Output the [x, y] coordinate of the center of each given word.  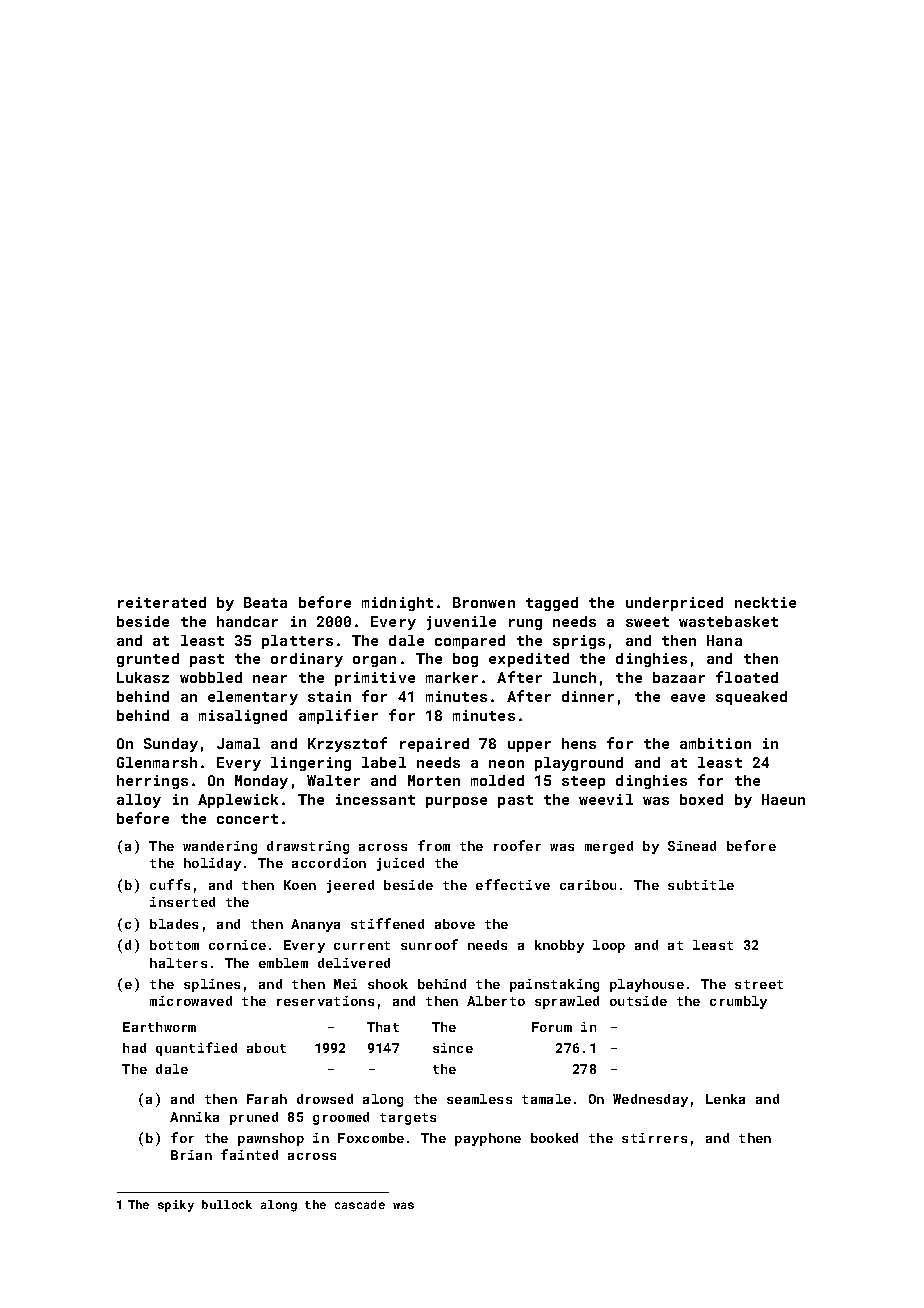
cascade [360, 1204]
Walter [333, 780]
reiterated [162, 602]
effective [513, 884]
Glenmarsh [157, 762]
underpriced [674, 604]
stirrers [654, 1138]
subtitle [701, 885]
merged [609, 847]
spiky [176, 1206]
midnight [397, 604]
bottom [174, 945]
